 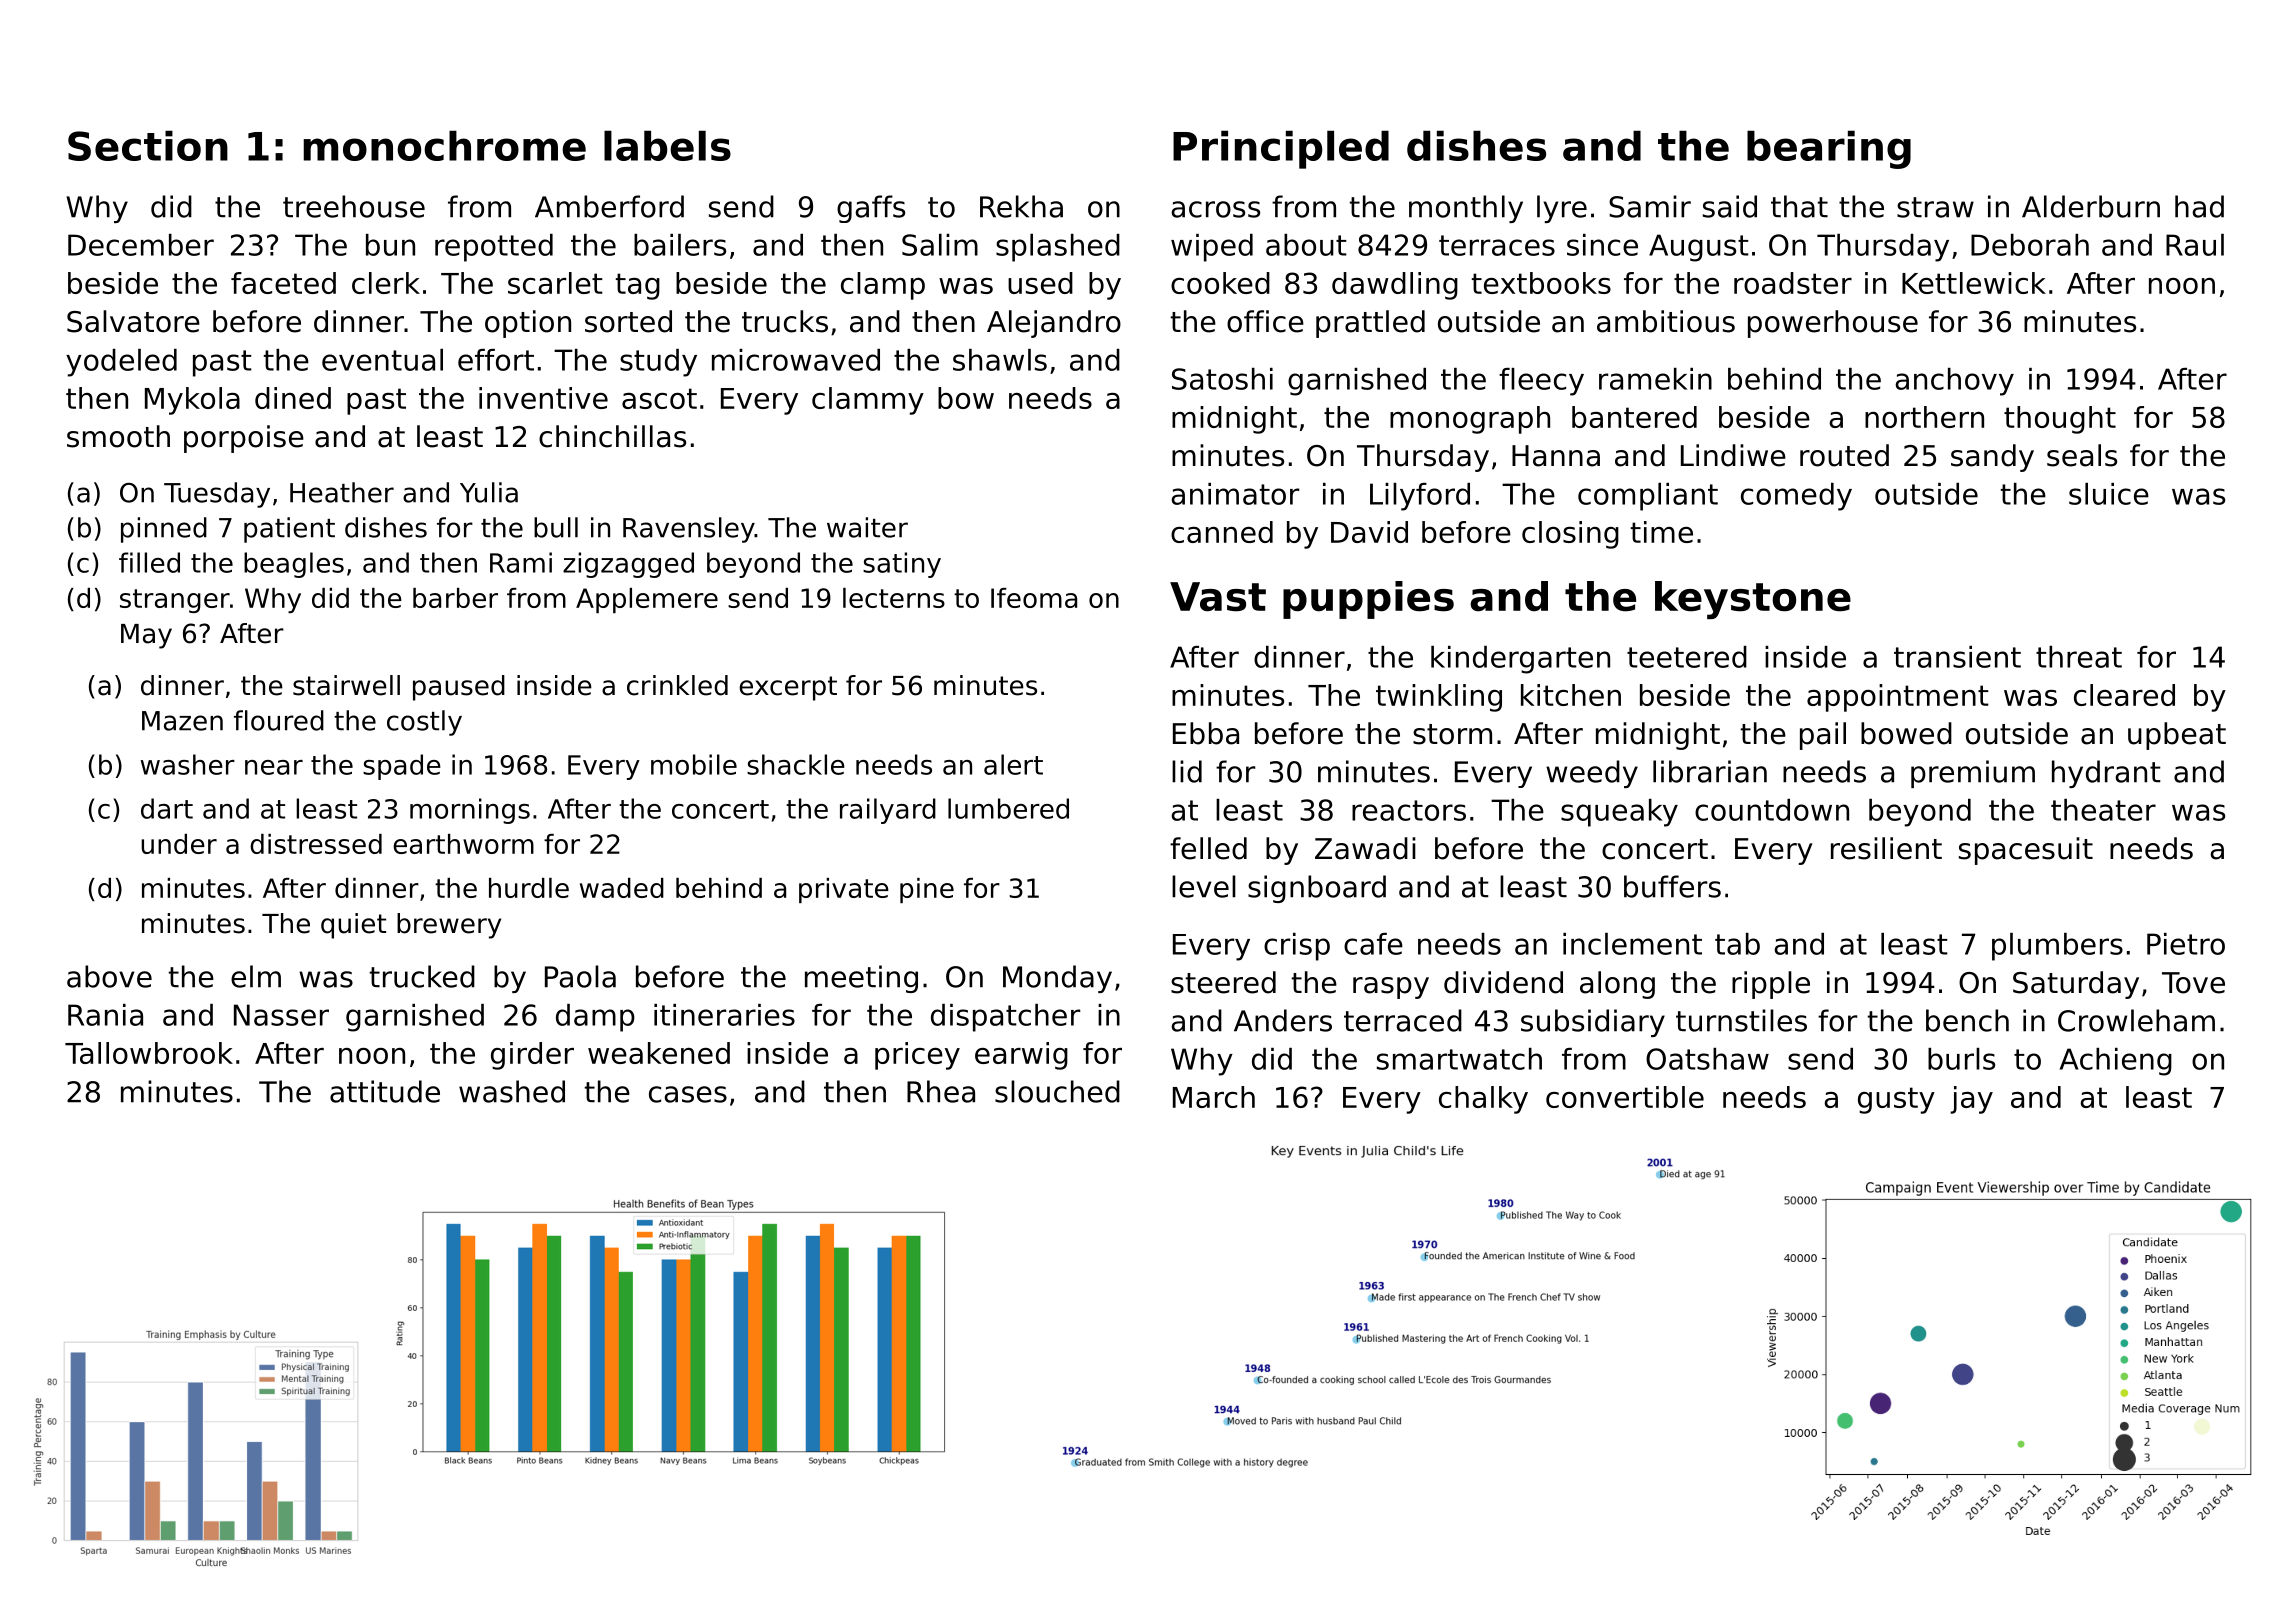 What do you see at coordinates (1368, 600) in the screenshot?
I see `puppies` at bounding box center [1368, 600].
